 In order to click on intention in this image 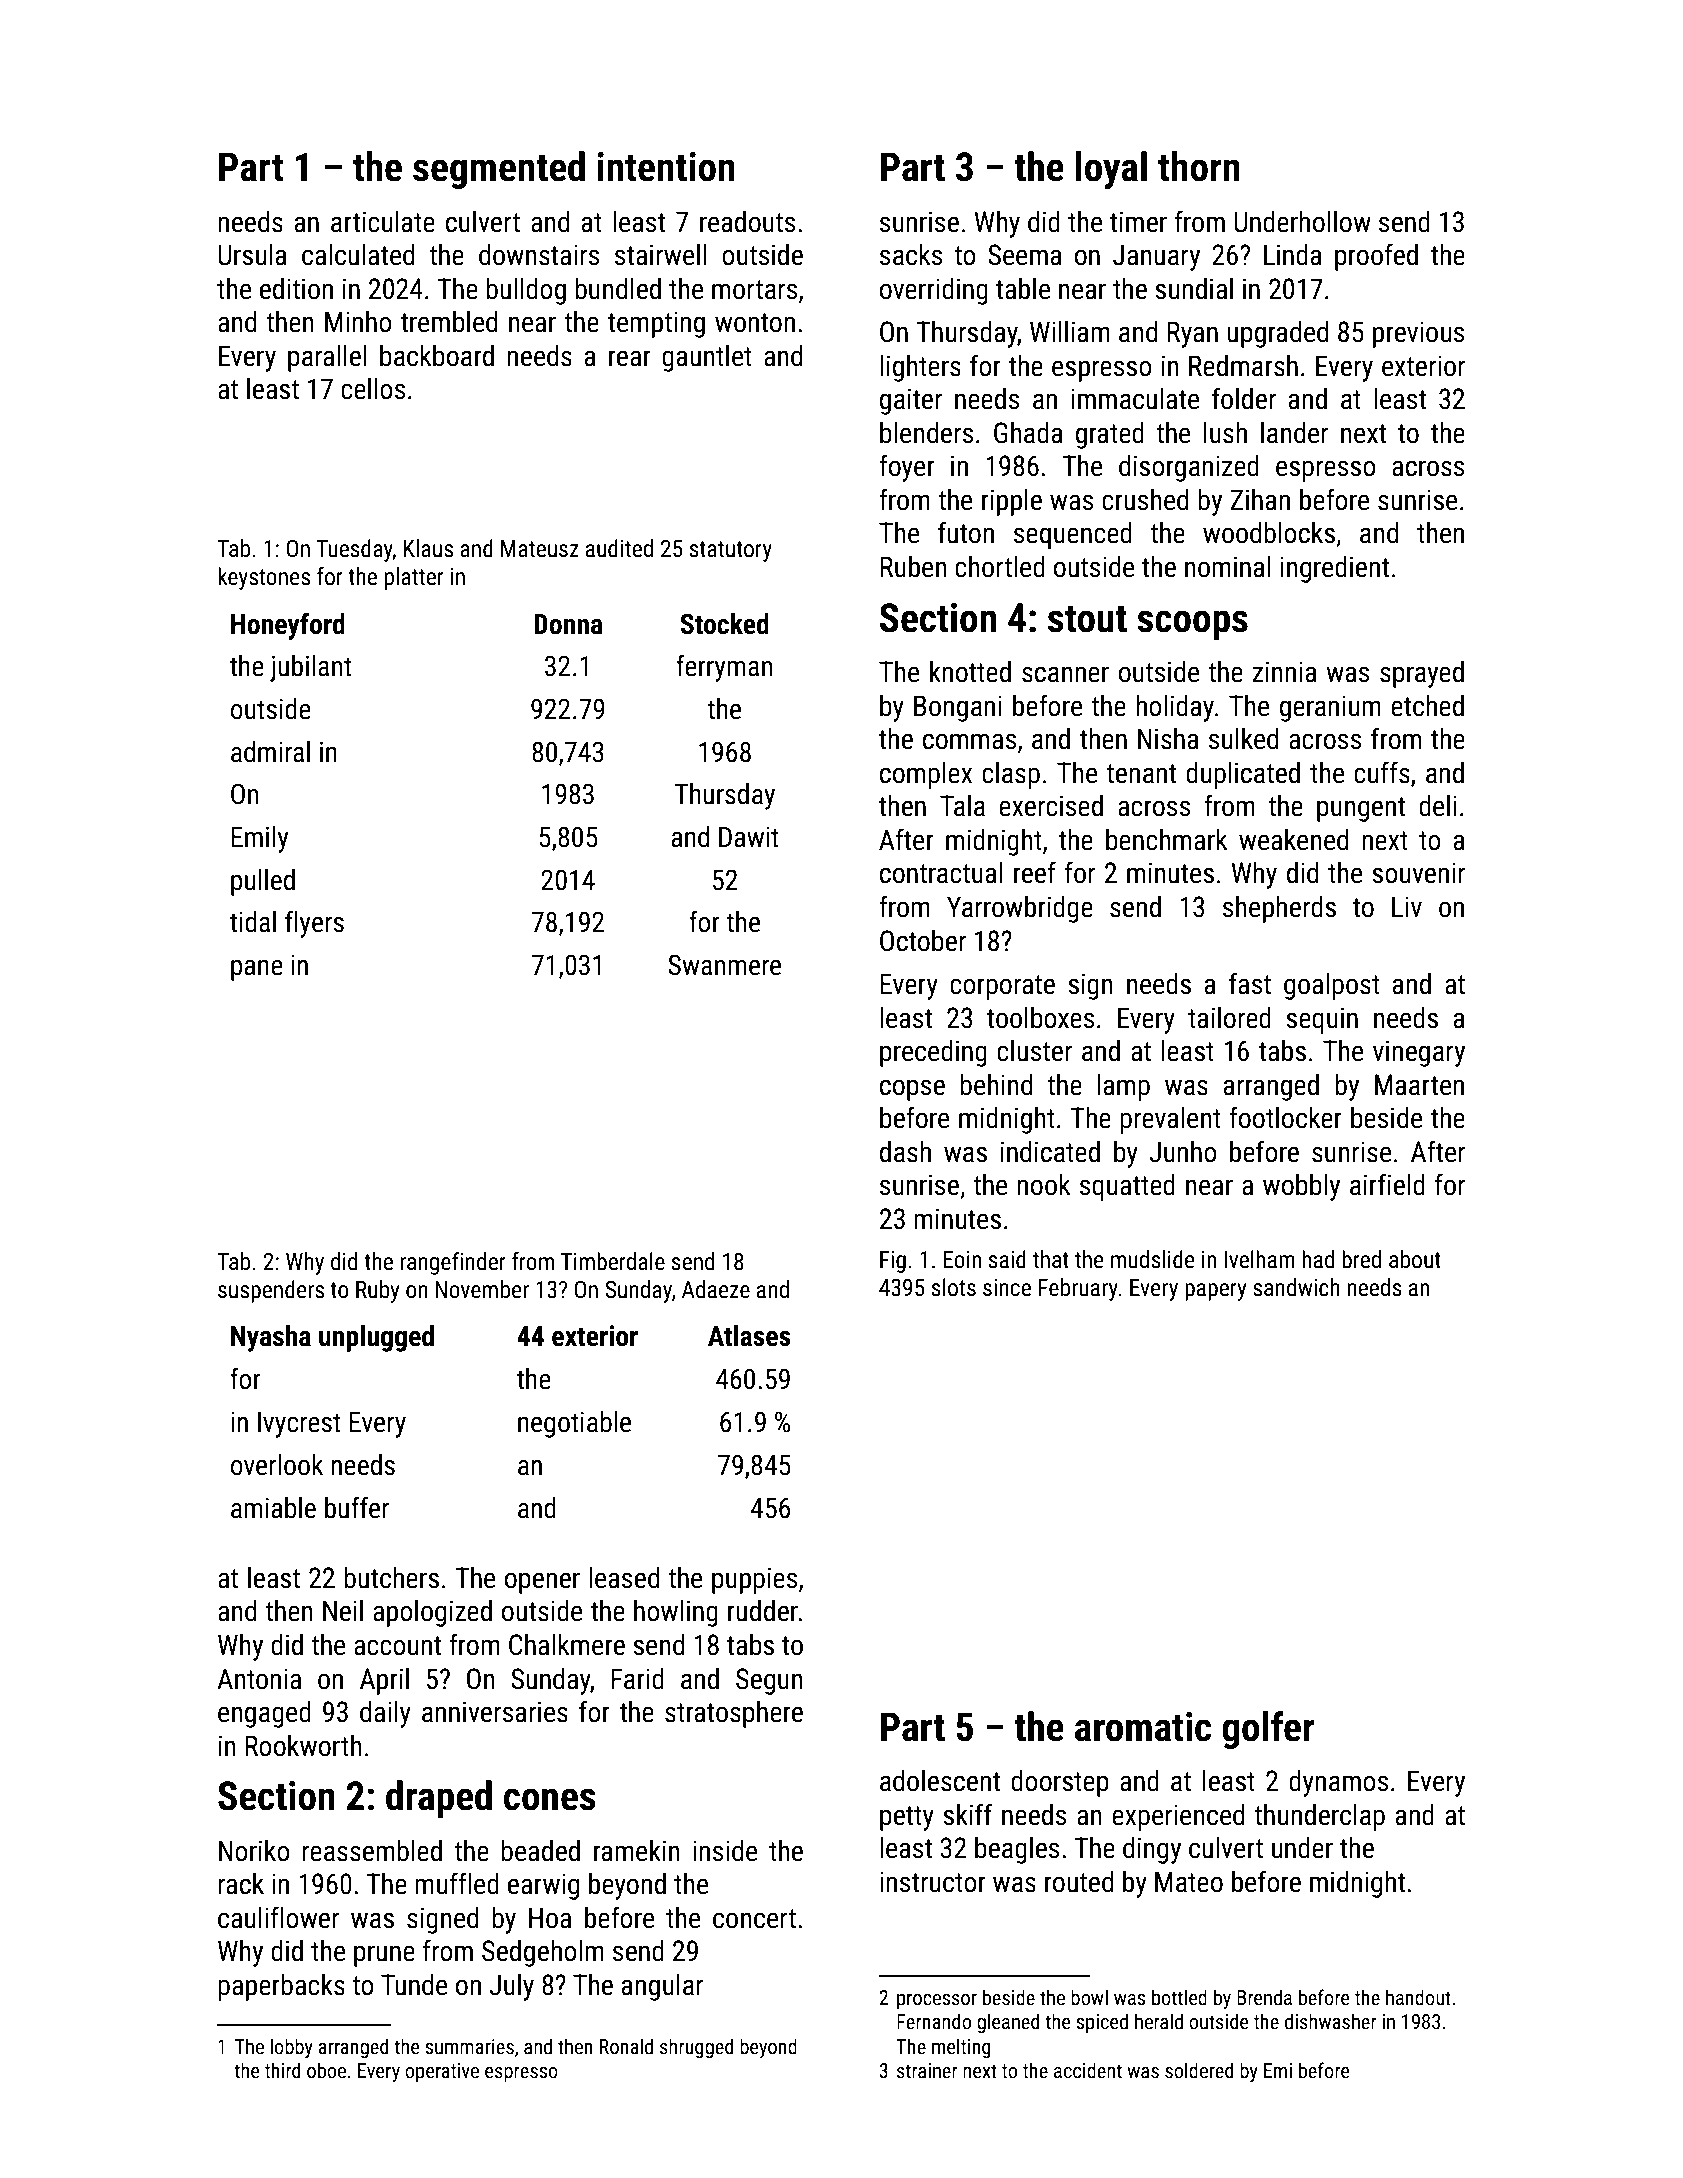, I will do `click(666, 167)`.
